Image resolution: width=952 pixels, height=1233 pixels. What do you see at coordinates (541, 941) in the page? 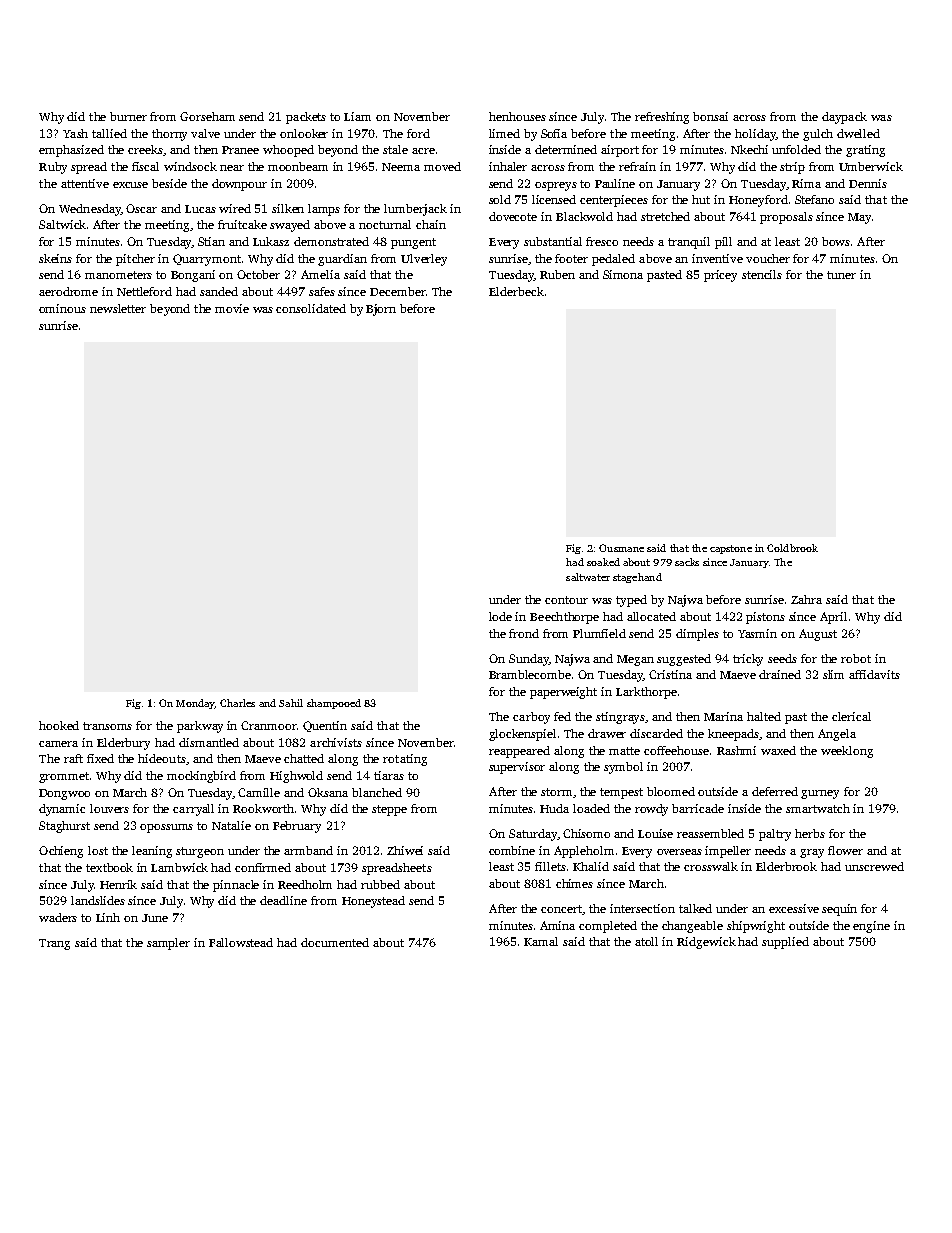
I see `Kamal` at bounding box center [541, 941].
